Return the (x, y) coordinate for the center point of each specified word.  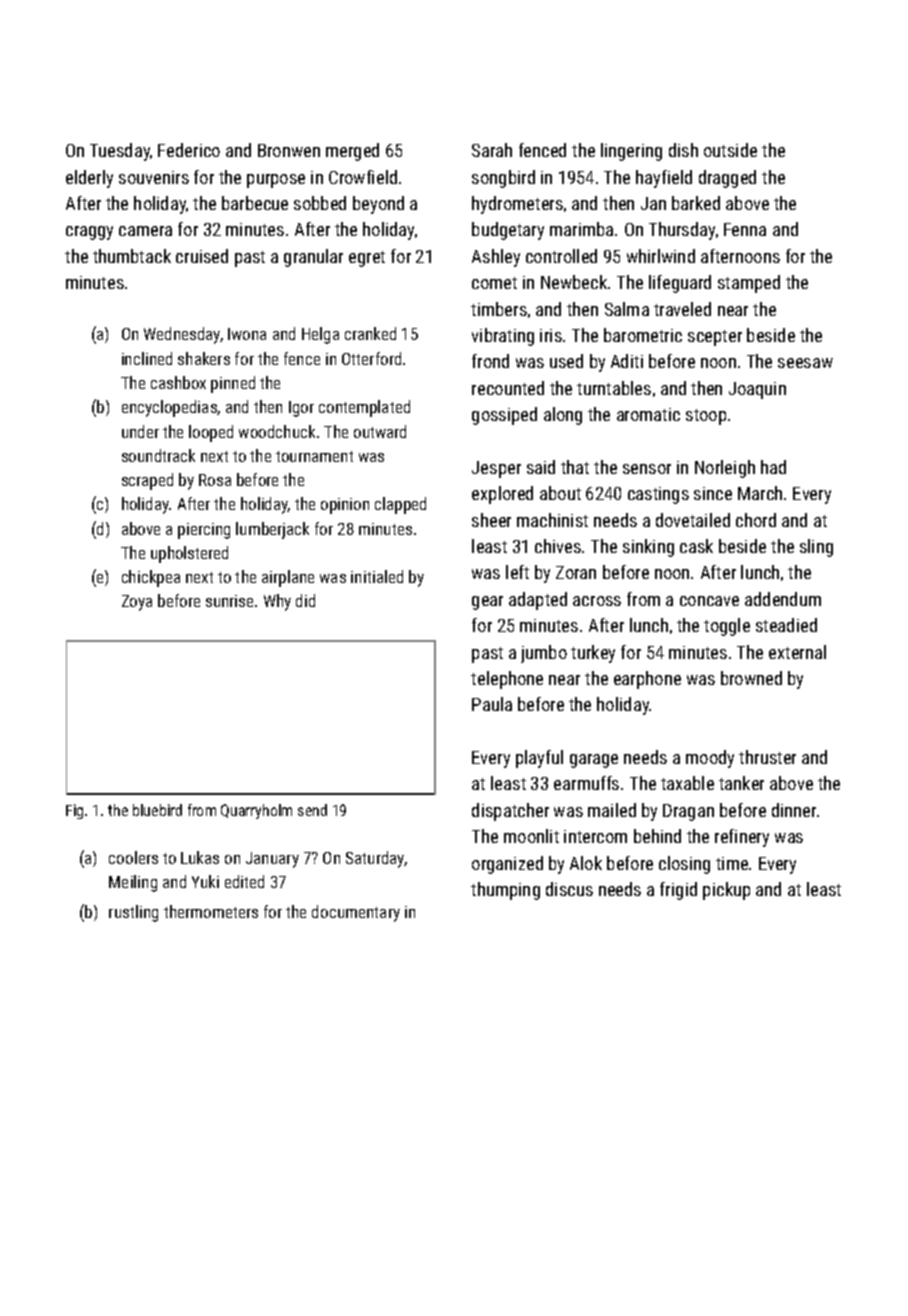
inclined (147, 358)
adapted (538, 601)
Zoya (137, 603)
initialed (377, 576)
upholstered (189, 554)
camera (145, 231)
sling (816, 548)
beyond (378, 205)
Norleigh (725, 469)
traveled (682, 309)
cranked (370, 333)
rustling (133, 913)
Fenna (745, 229)
